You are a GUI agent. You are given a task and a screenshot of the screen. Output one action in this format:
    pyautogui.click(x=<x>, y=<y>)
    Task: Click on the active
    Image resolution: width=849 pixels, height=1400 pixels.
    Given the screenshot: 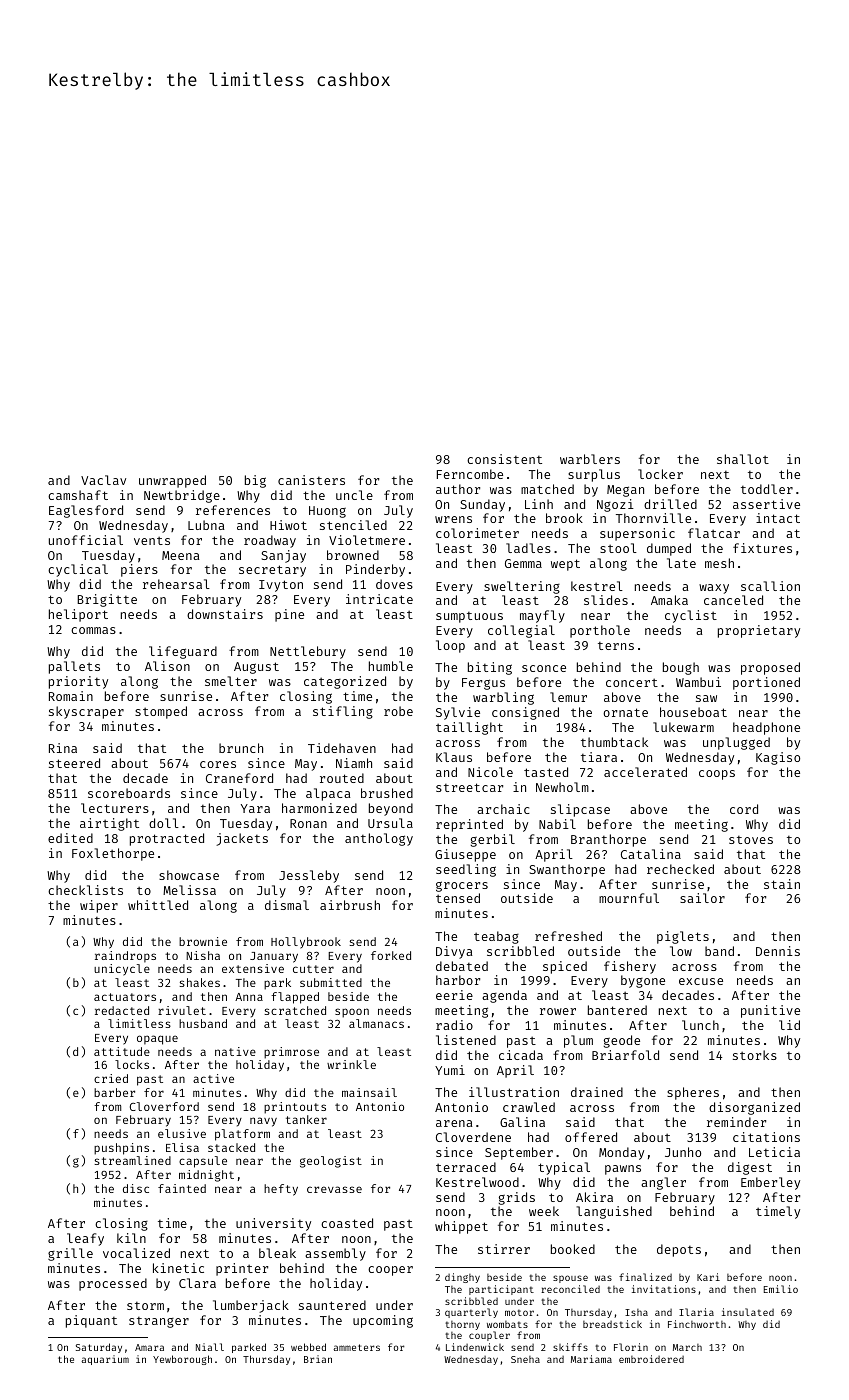 What is the action you would take?
    pyautogui.click(x=213, y=1078)
